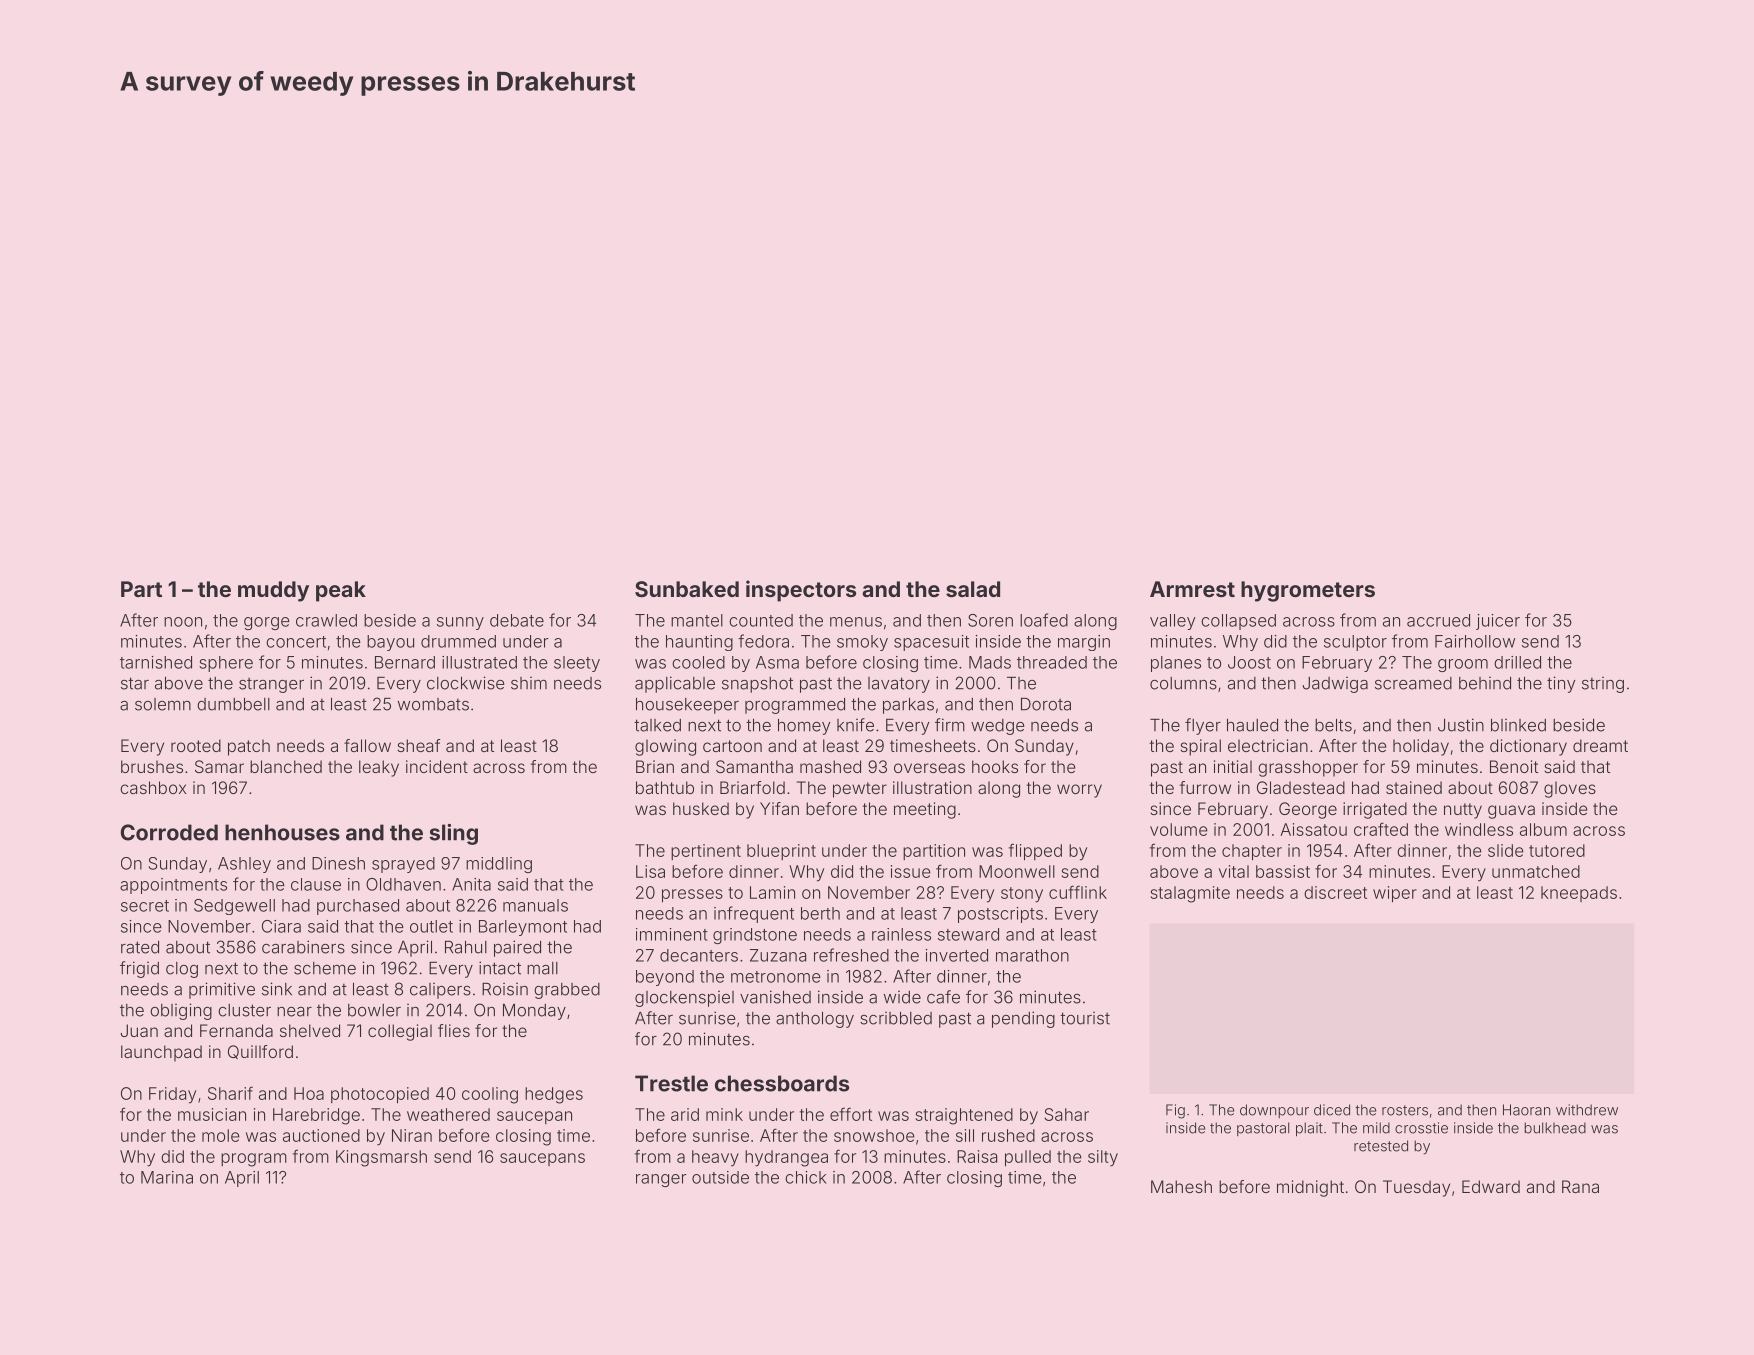  What do you see at coordinates (167, 1177) in the page?
I see `Marina` at bounding box center [167, 1177].
